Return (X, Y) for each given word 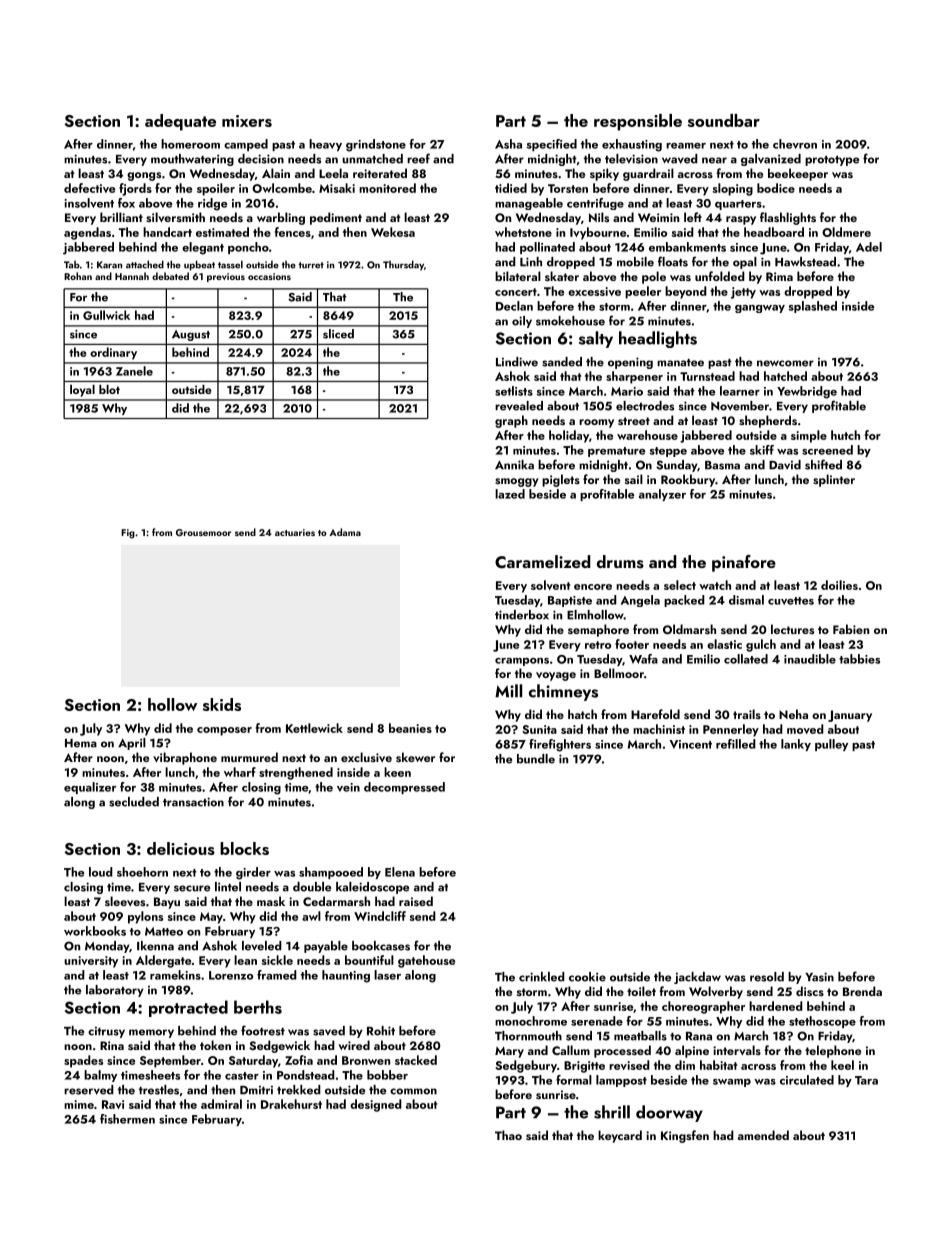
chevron (795, 144)
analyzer (662, 495)
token (215, 1045)
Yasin (819, 977)
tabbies (859, 659)
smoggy (517, 482)
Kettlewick (314, 728)
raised (416, 901)
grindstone (376, 145)
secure (192, 888)
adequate (180, 122)
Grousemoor (203, 532)
